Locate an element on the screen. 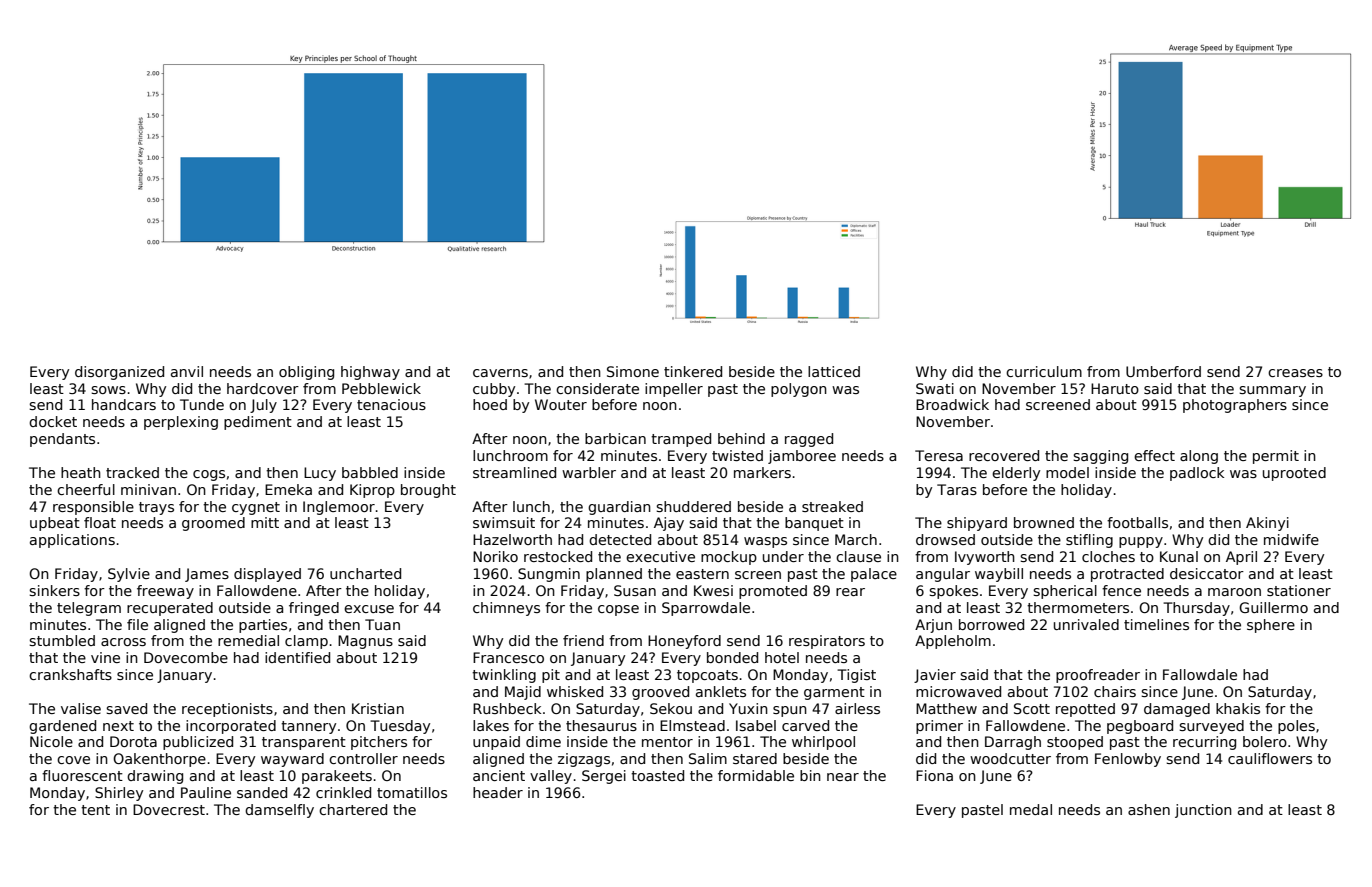 This screenshot has width=1372, height=887. markers is located at coordinates (762, 472).
